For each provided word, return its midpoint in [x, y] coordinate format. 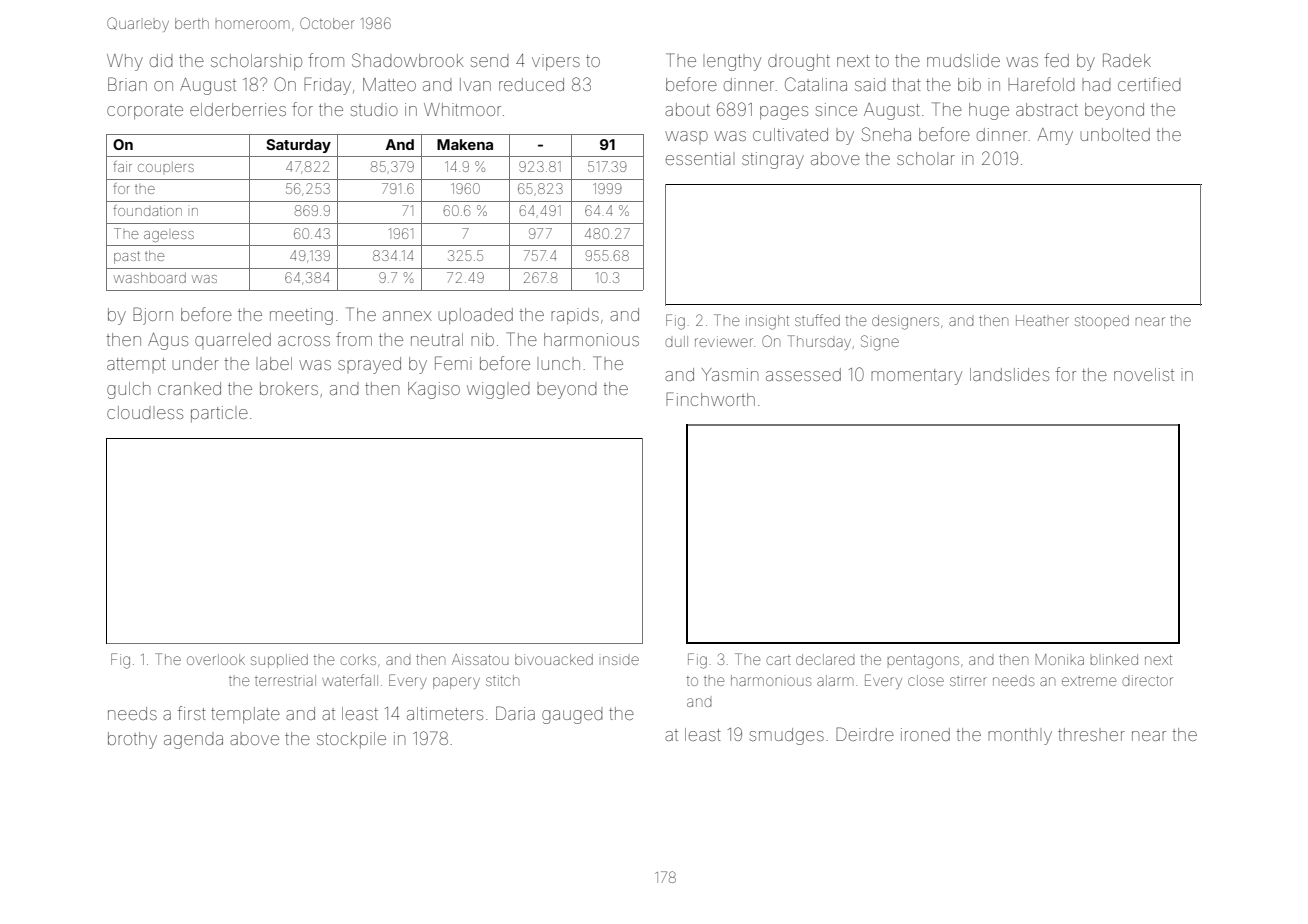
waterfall [350, 680]
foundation [147, 210]
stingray [773, 160]
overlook [216, 659]
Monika [1059, 659]
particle [219, 414]
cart [778, 660]
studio [374, 109]
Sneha [886, 134]
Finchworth [710, 399]
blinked [1114, 659]
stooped [1102, 322]
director [1147, 680]
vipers [556, 62]
